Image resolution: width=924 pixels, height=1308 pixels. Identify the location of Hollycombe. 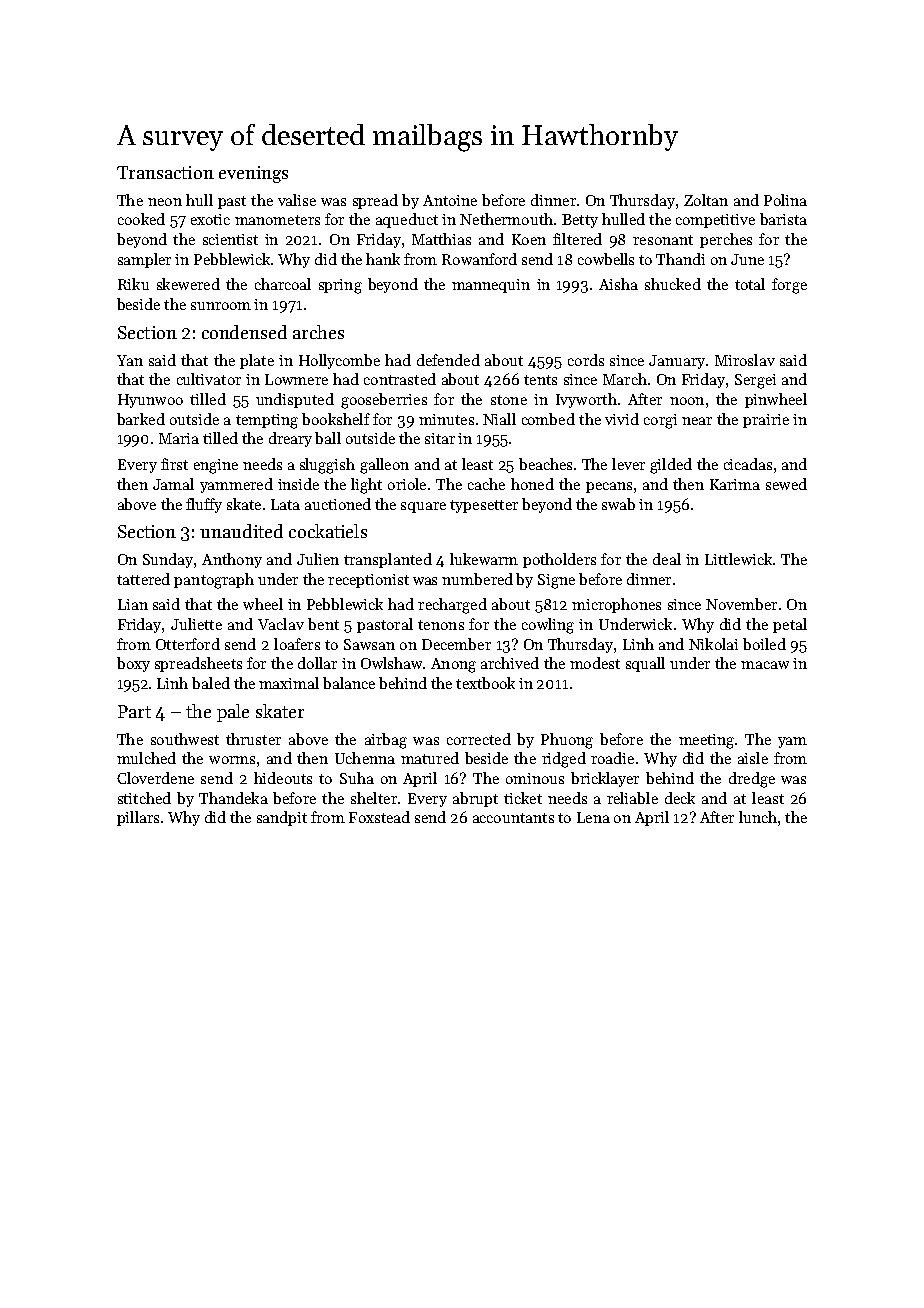
(339, 361).
